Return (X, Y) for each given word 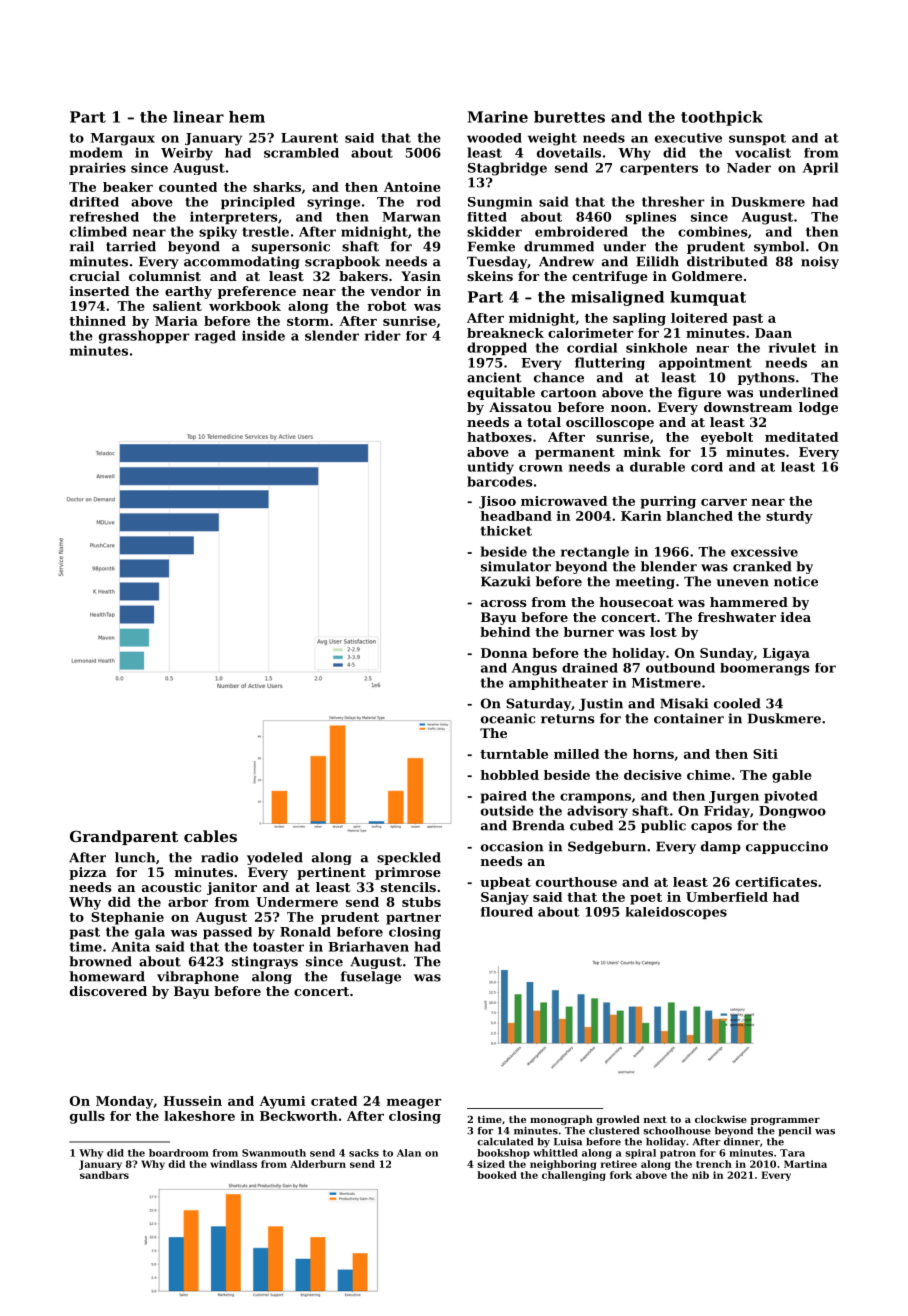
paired (504, 797)
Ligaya (786, 654)
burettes (569, 117)
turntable (514, 754)
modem (96, 152)
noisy (820, 262)
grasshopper (144, 337)
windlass (233, 1164)
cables (210, 836)
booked (497, 1175)
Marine (498, 117)
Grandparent (124, 837)
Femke (491, 246)
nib (700, 1175)
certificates (776, 882)
